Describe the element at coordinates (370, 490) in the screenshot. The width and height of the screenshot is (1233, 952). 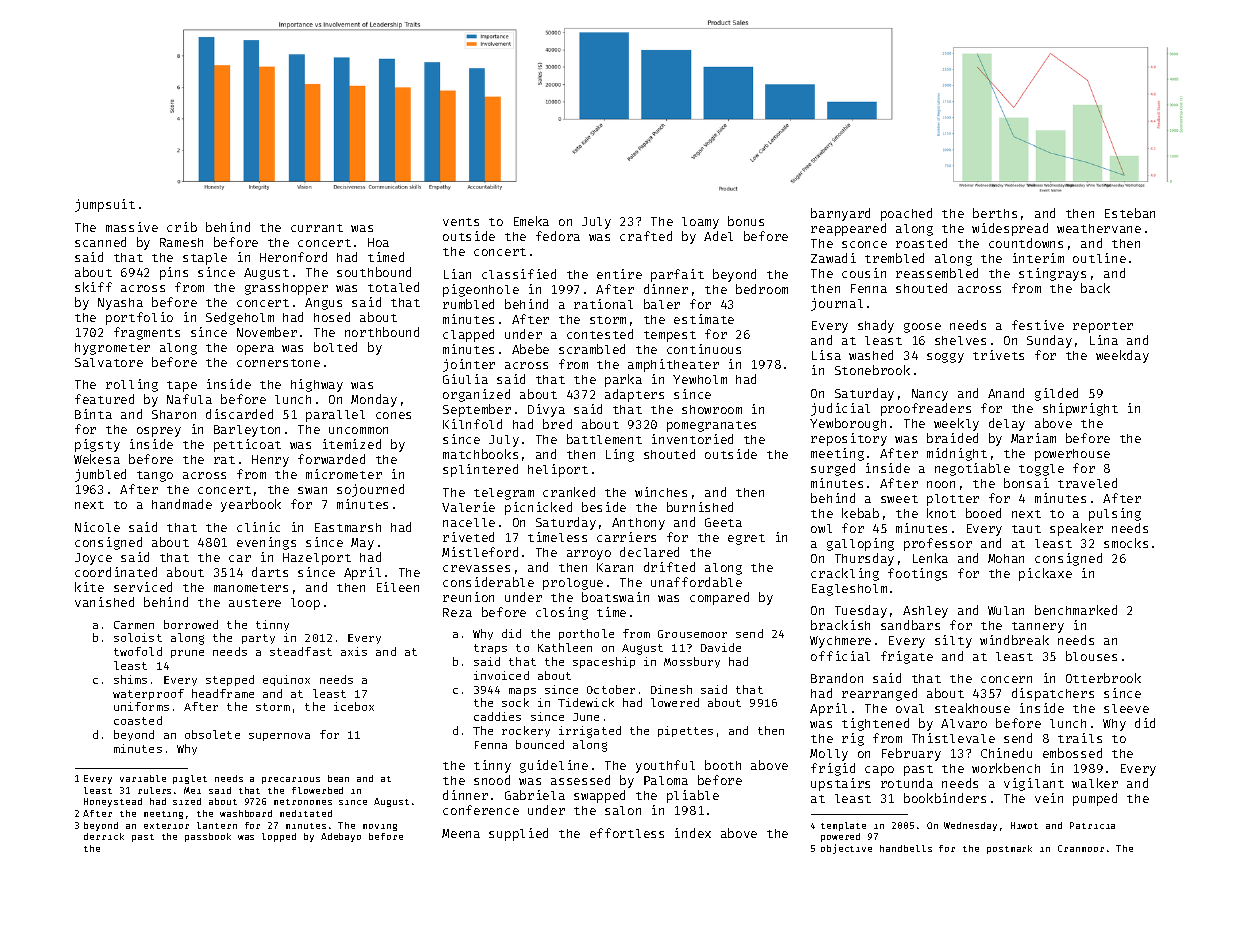
I see `sojourned` at that location.
